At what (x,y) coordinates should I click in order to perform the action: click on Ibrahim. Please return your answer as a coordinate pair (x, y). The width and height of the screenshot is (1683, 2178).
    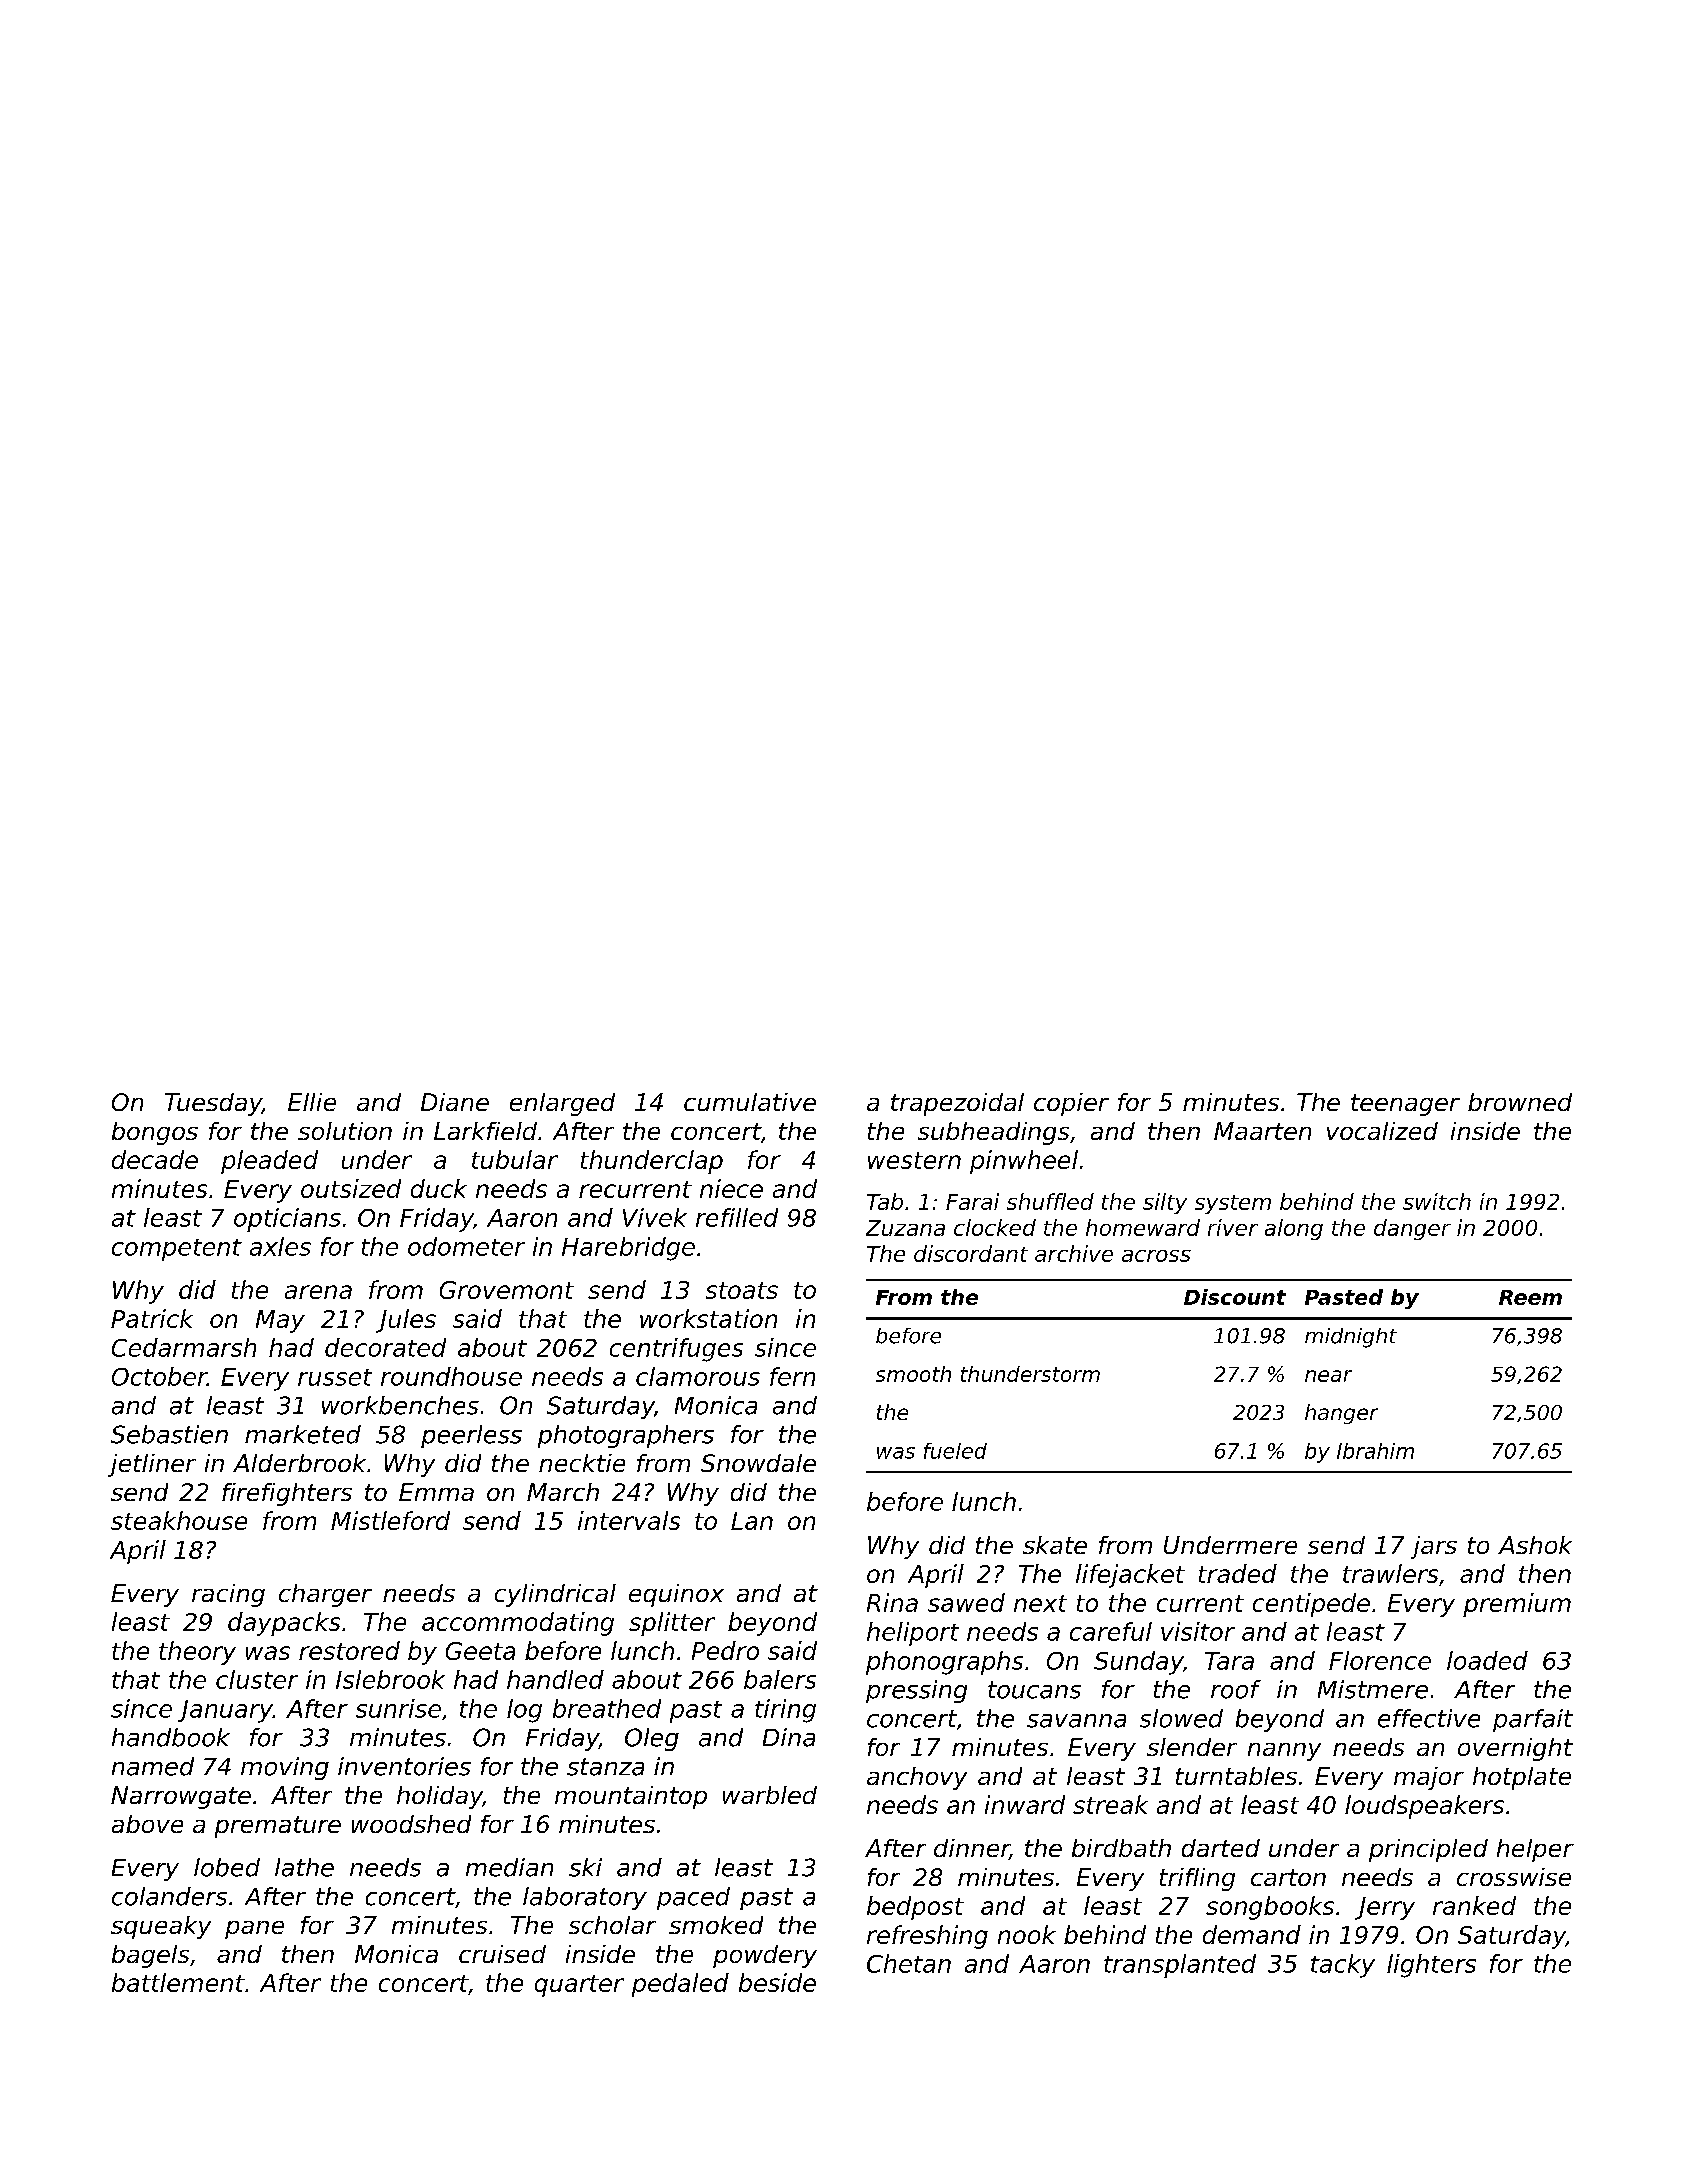
    Looking at the image, I should click on (1375, 1451).
